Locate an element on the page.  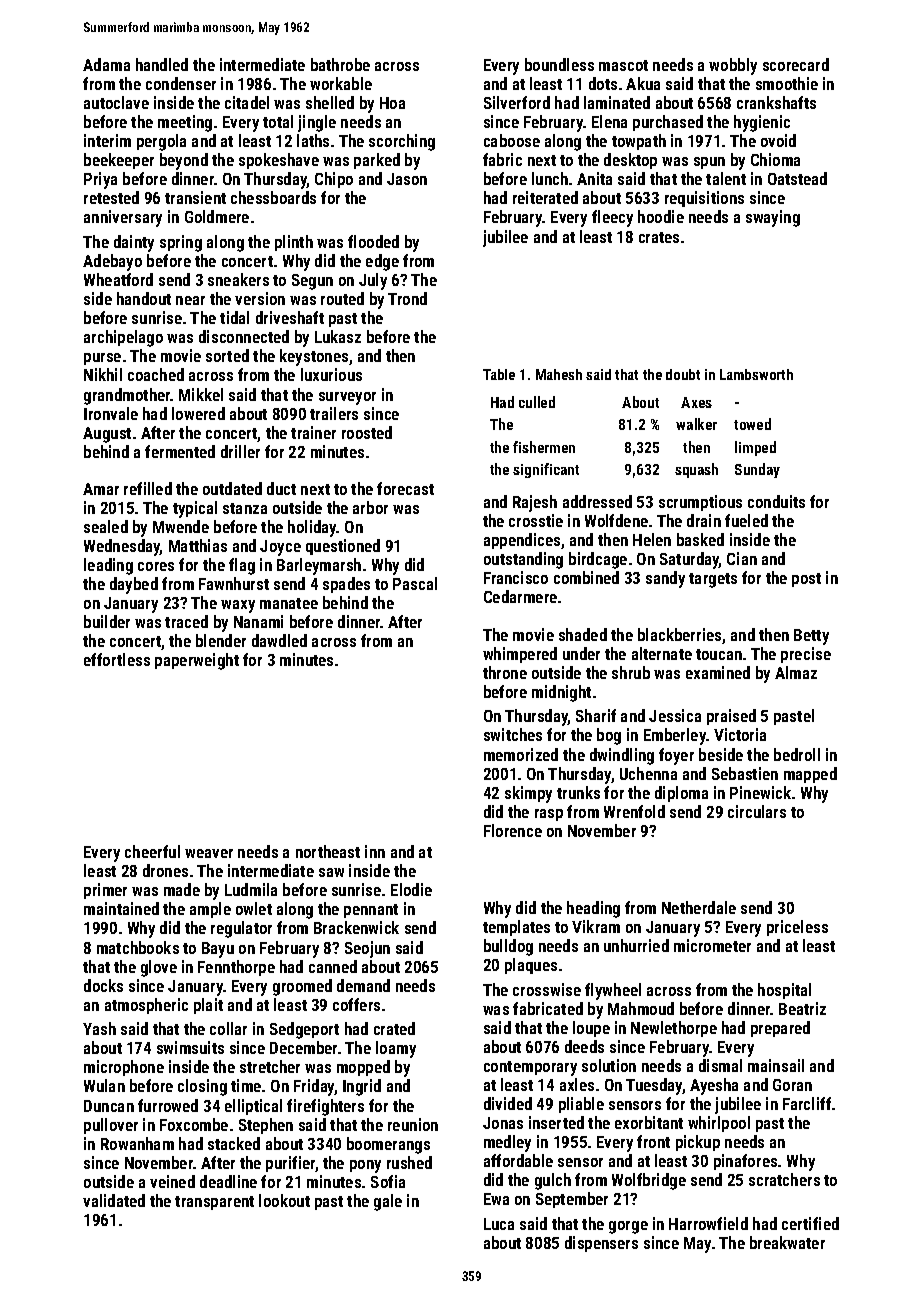
breakwater is located at coordinates (787, 1242).
